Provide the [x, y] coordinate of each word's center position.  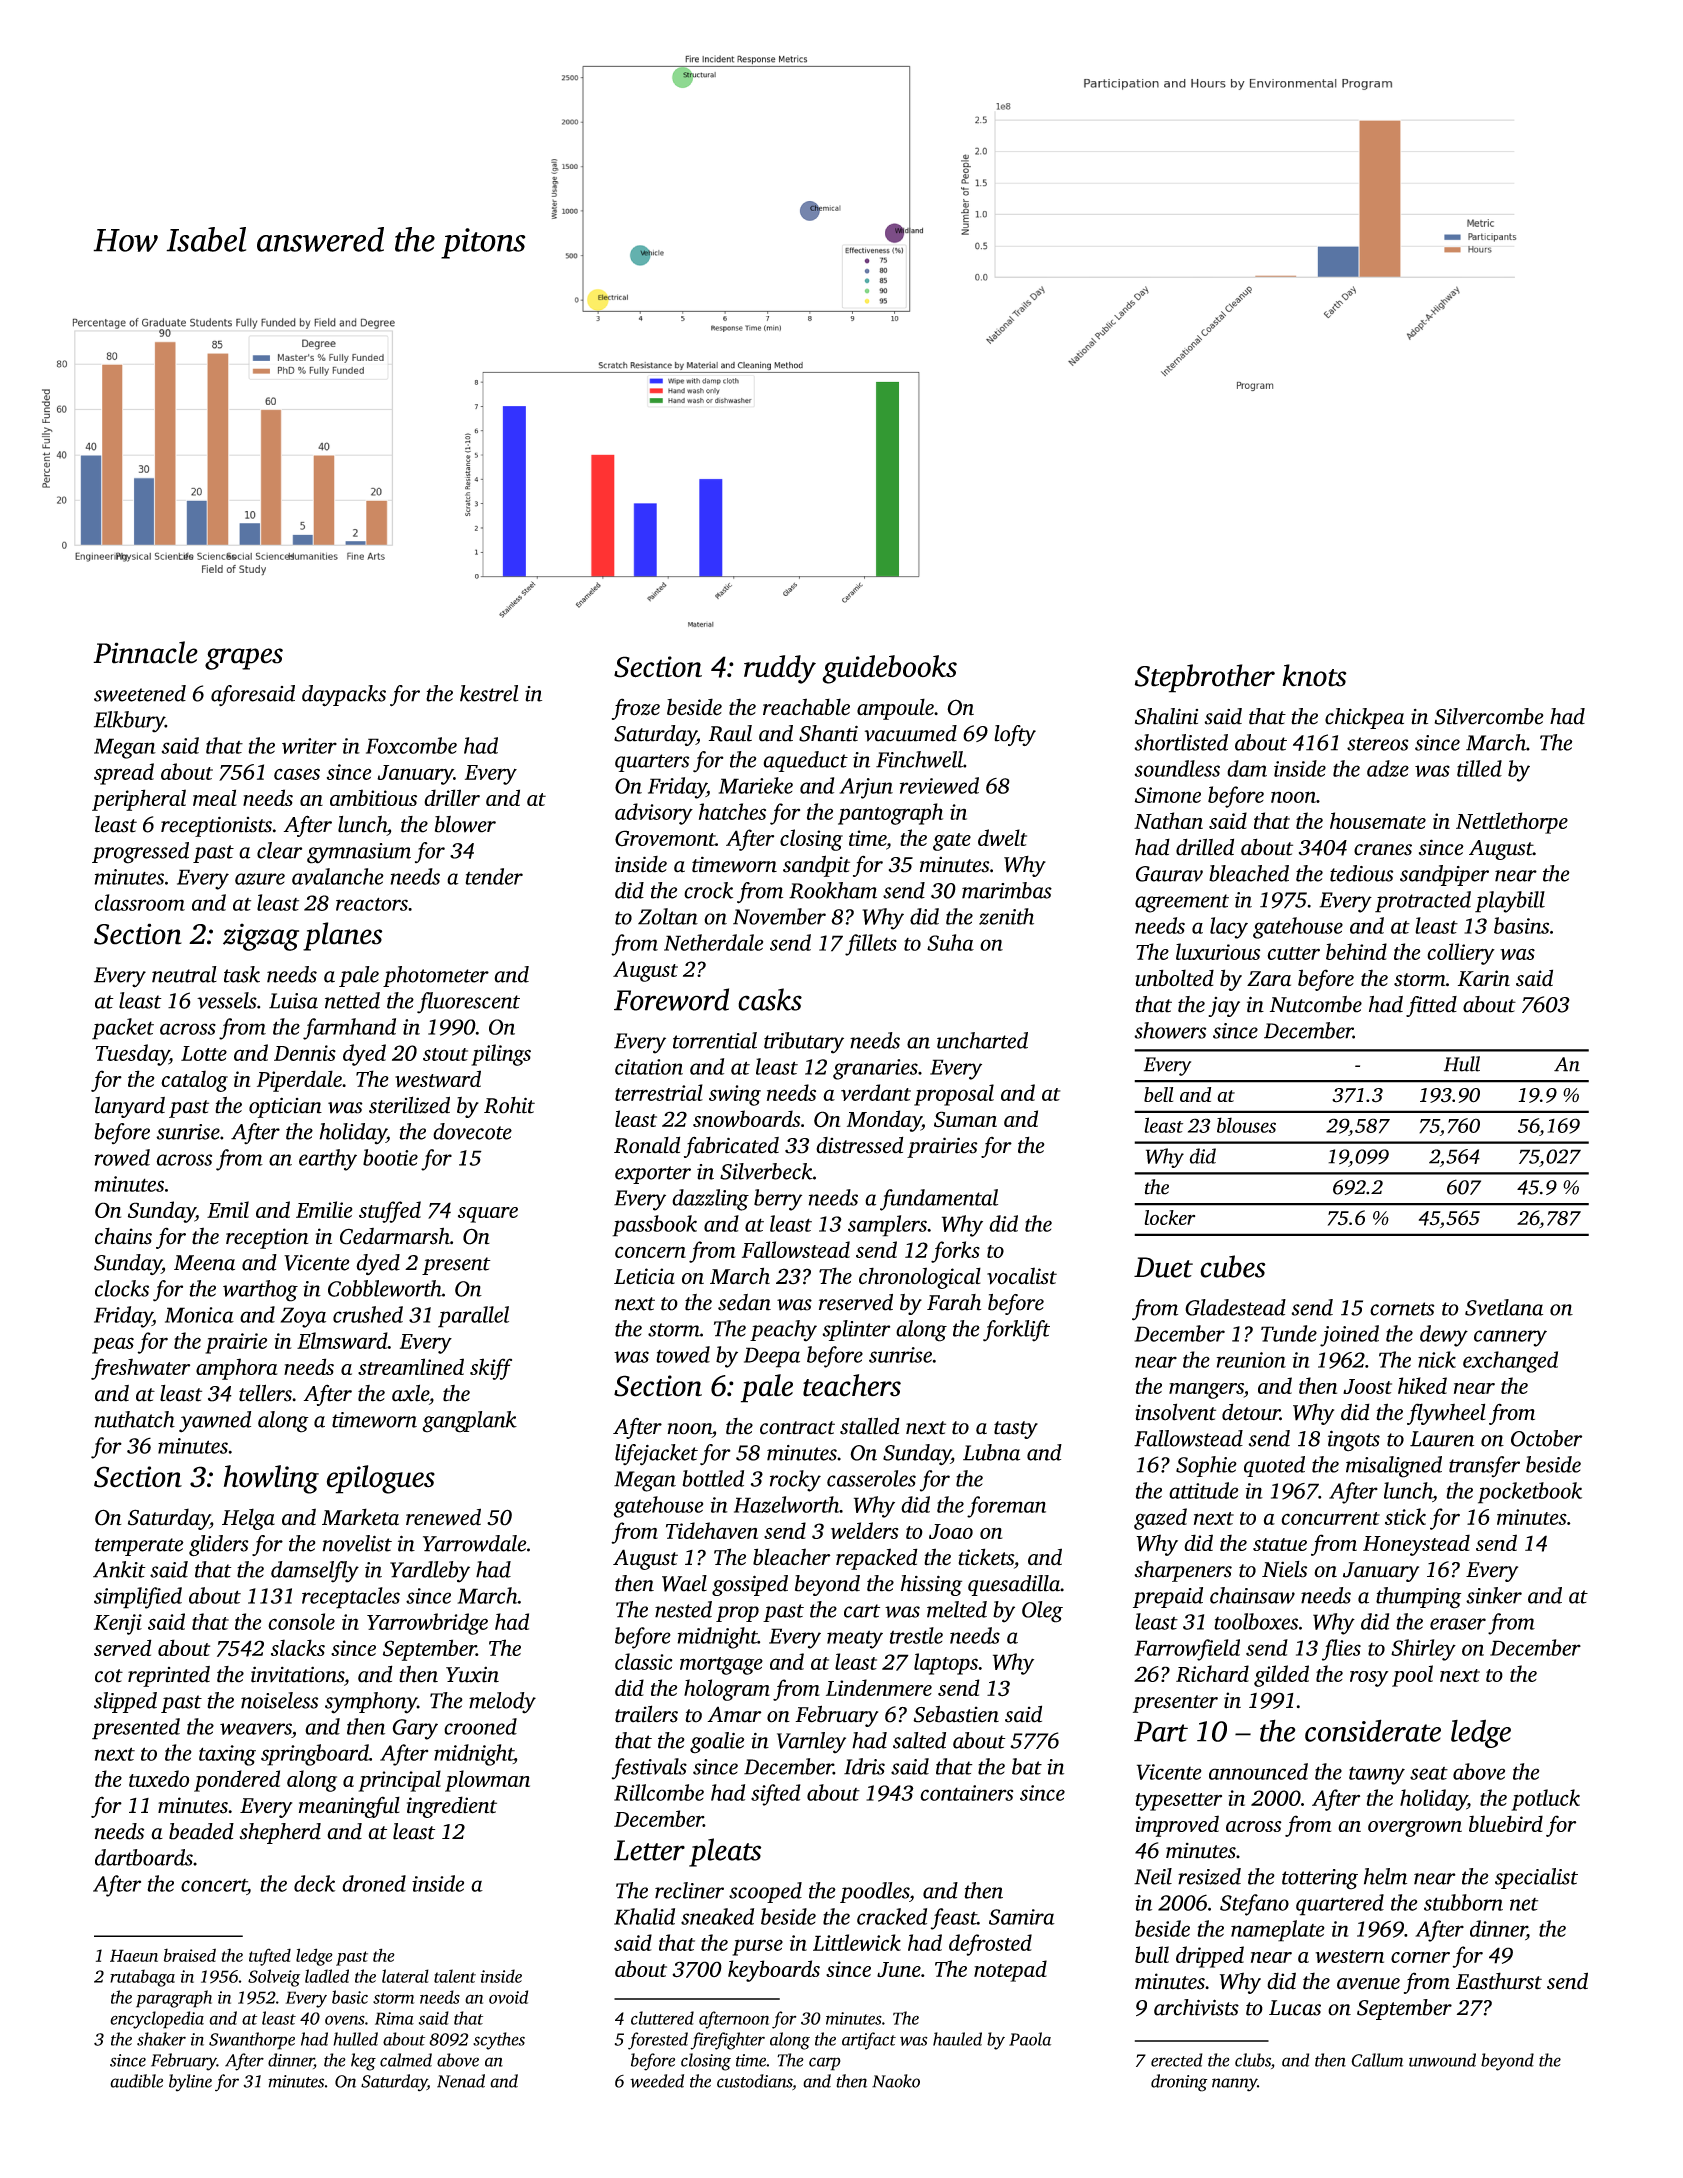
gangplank [469, 1422]
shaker [161, 2039]
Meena [204, 1263]
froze [636, 709]
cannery [1510, 1338]
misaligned [1394, 1467]
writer [309, 746]
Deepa [772, 1357]
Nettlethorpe [1512, 823]
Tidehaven [712, 1530]
